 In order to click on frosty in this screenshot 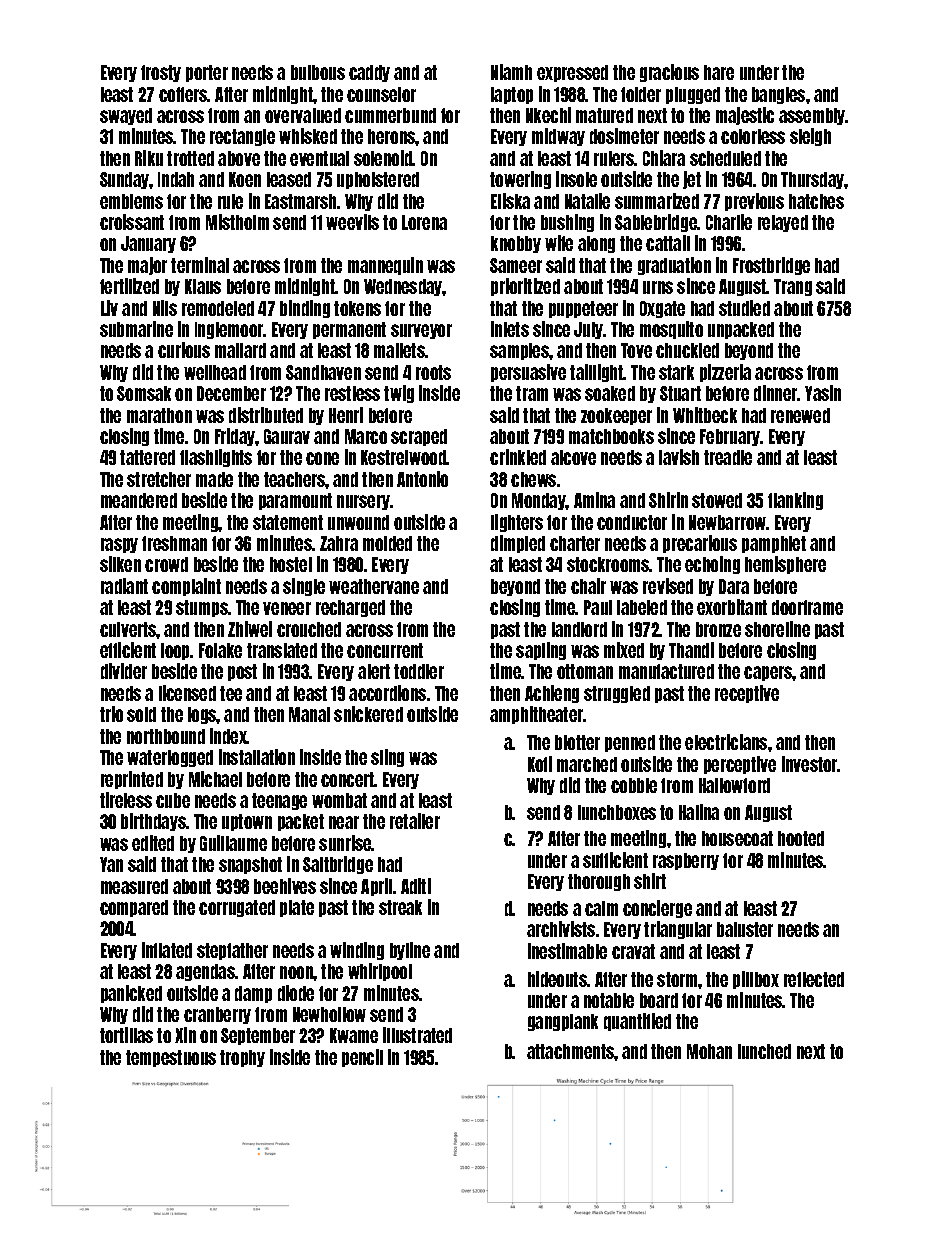, I will do `click(161, 73)`.
